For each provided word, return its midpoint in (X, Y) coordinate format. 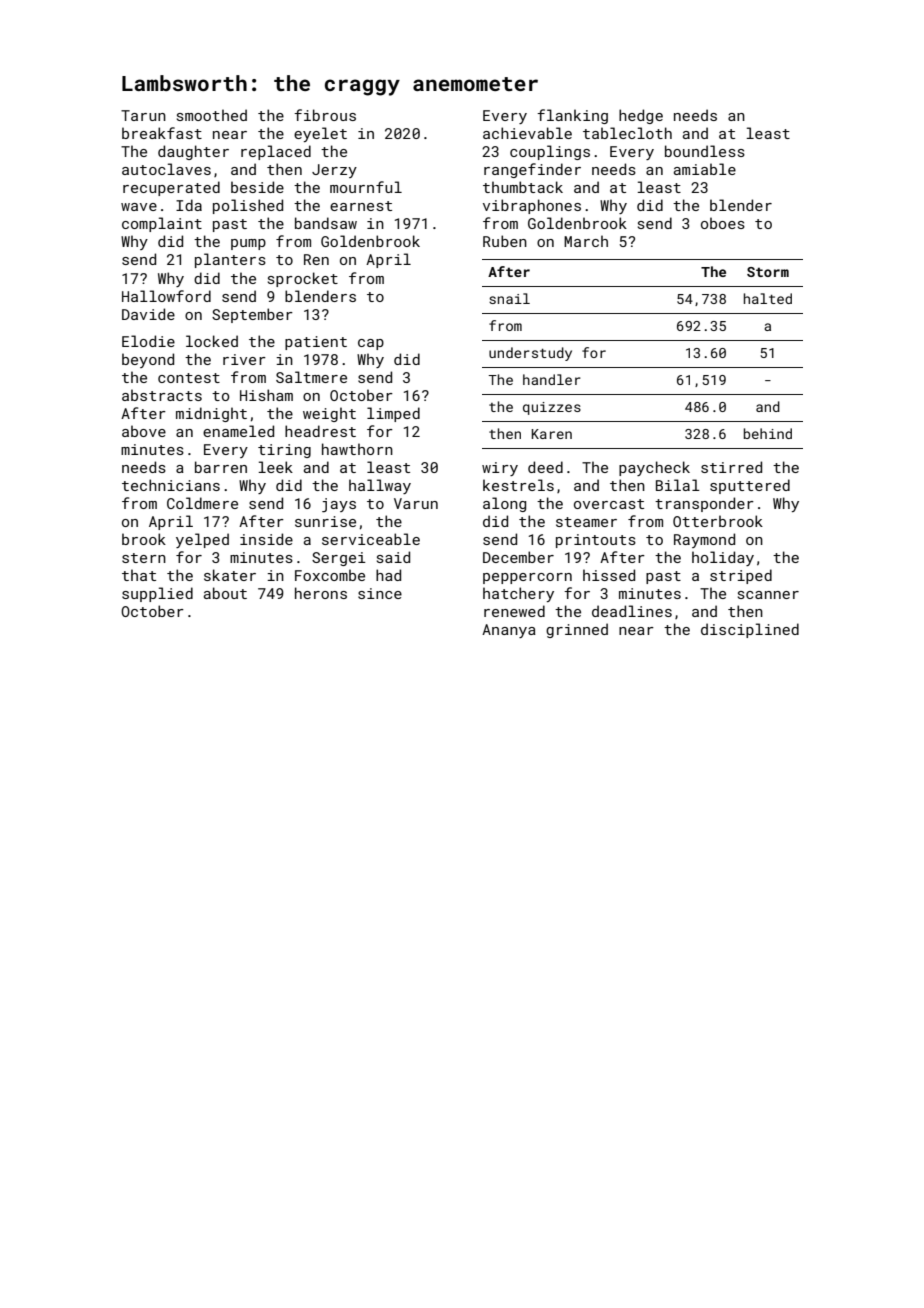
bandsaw (326, 223)
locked (212, 341)
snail (509, 298)
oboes (723, 223)
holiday (723, 558)
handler (552, 379)
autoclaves (166, 169)
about (225, 593)
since (380, 593)
